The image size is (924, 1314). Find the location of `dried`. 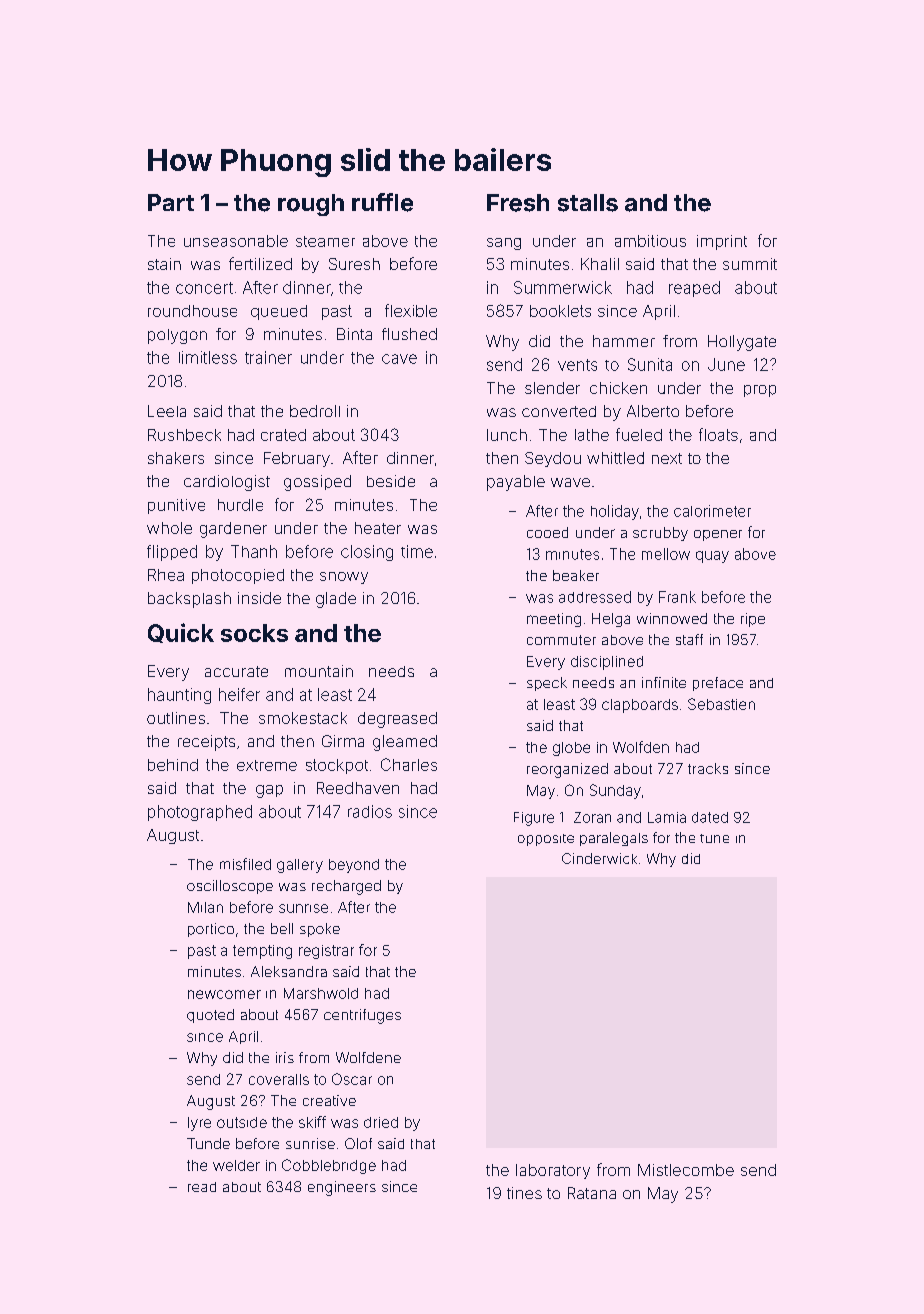

dried is located at coordinates (381, 1122).
